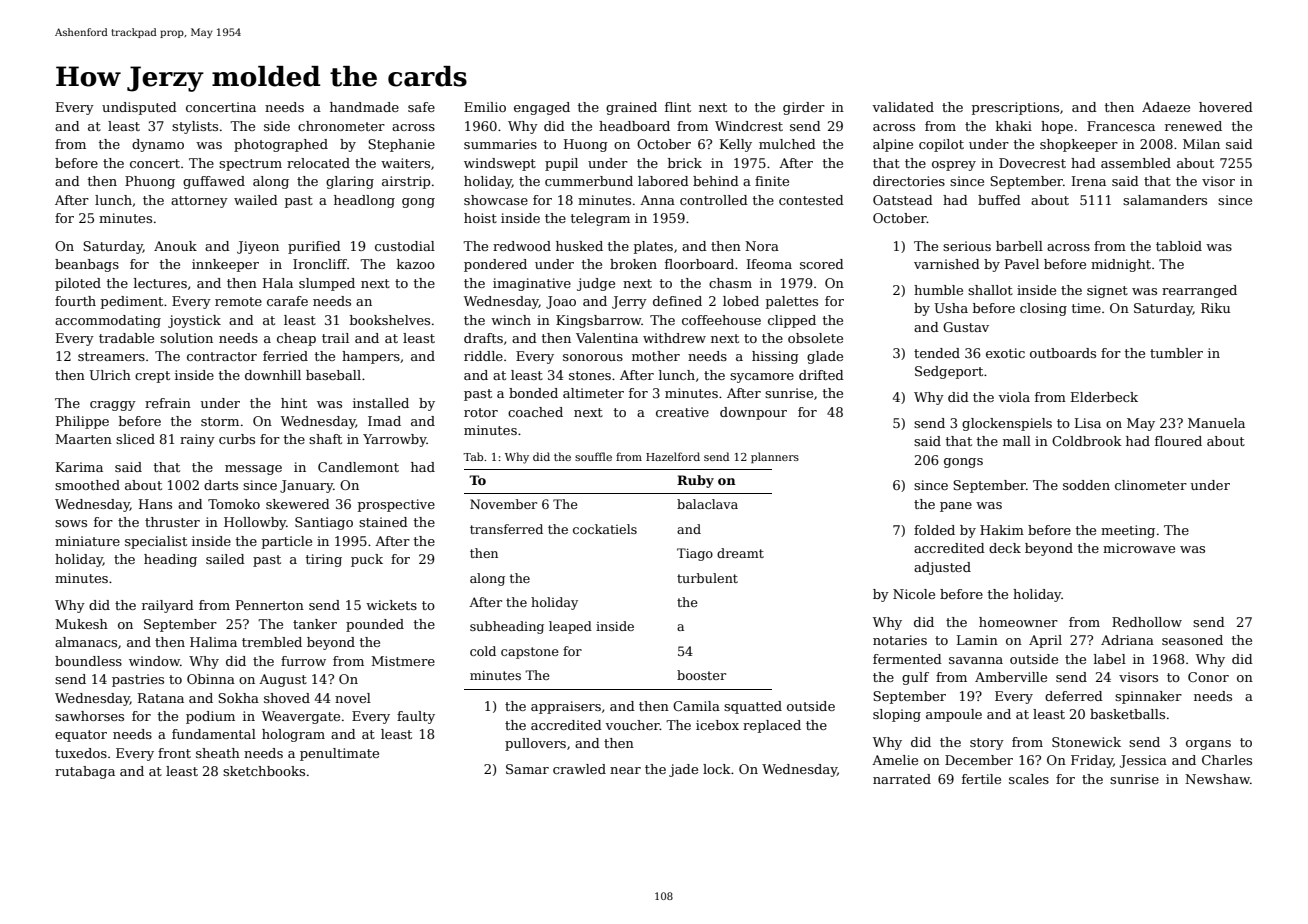  What do you see at coordinates (364, 107) in the screenshot?
I see `handmade` at bounding box center [364, 107].
